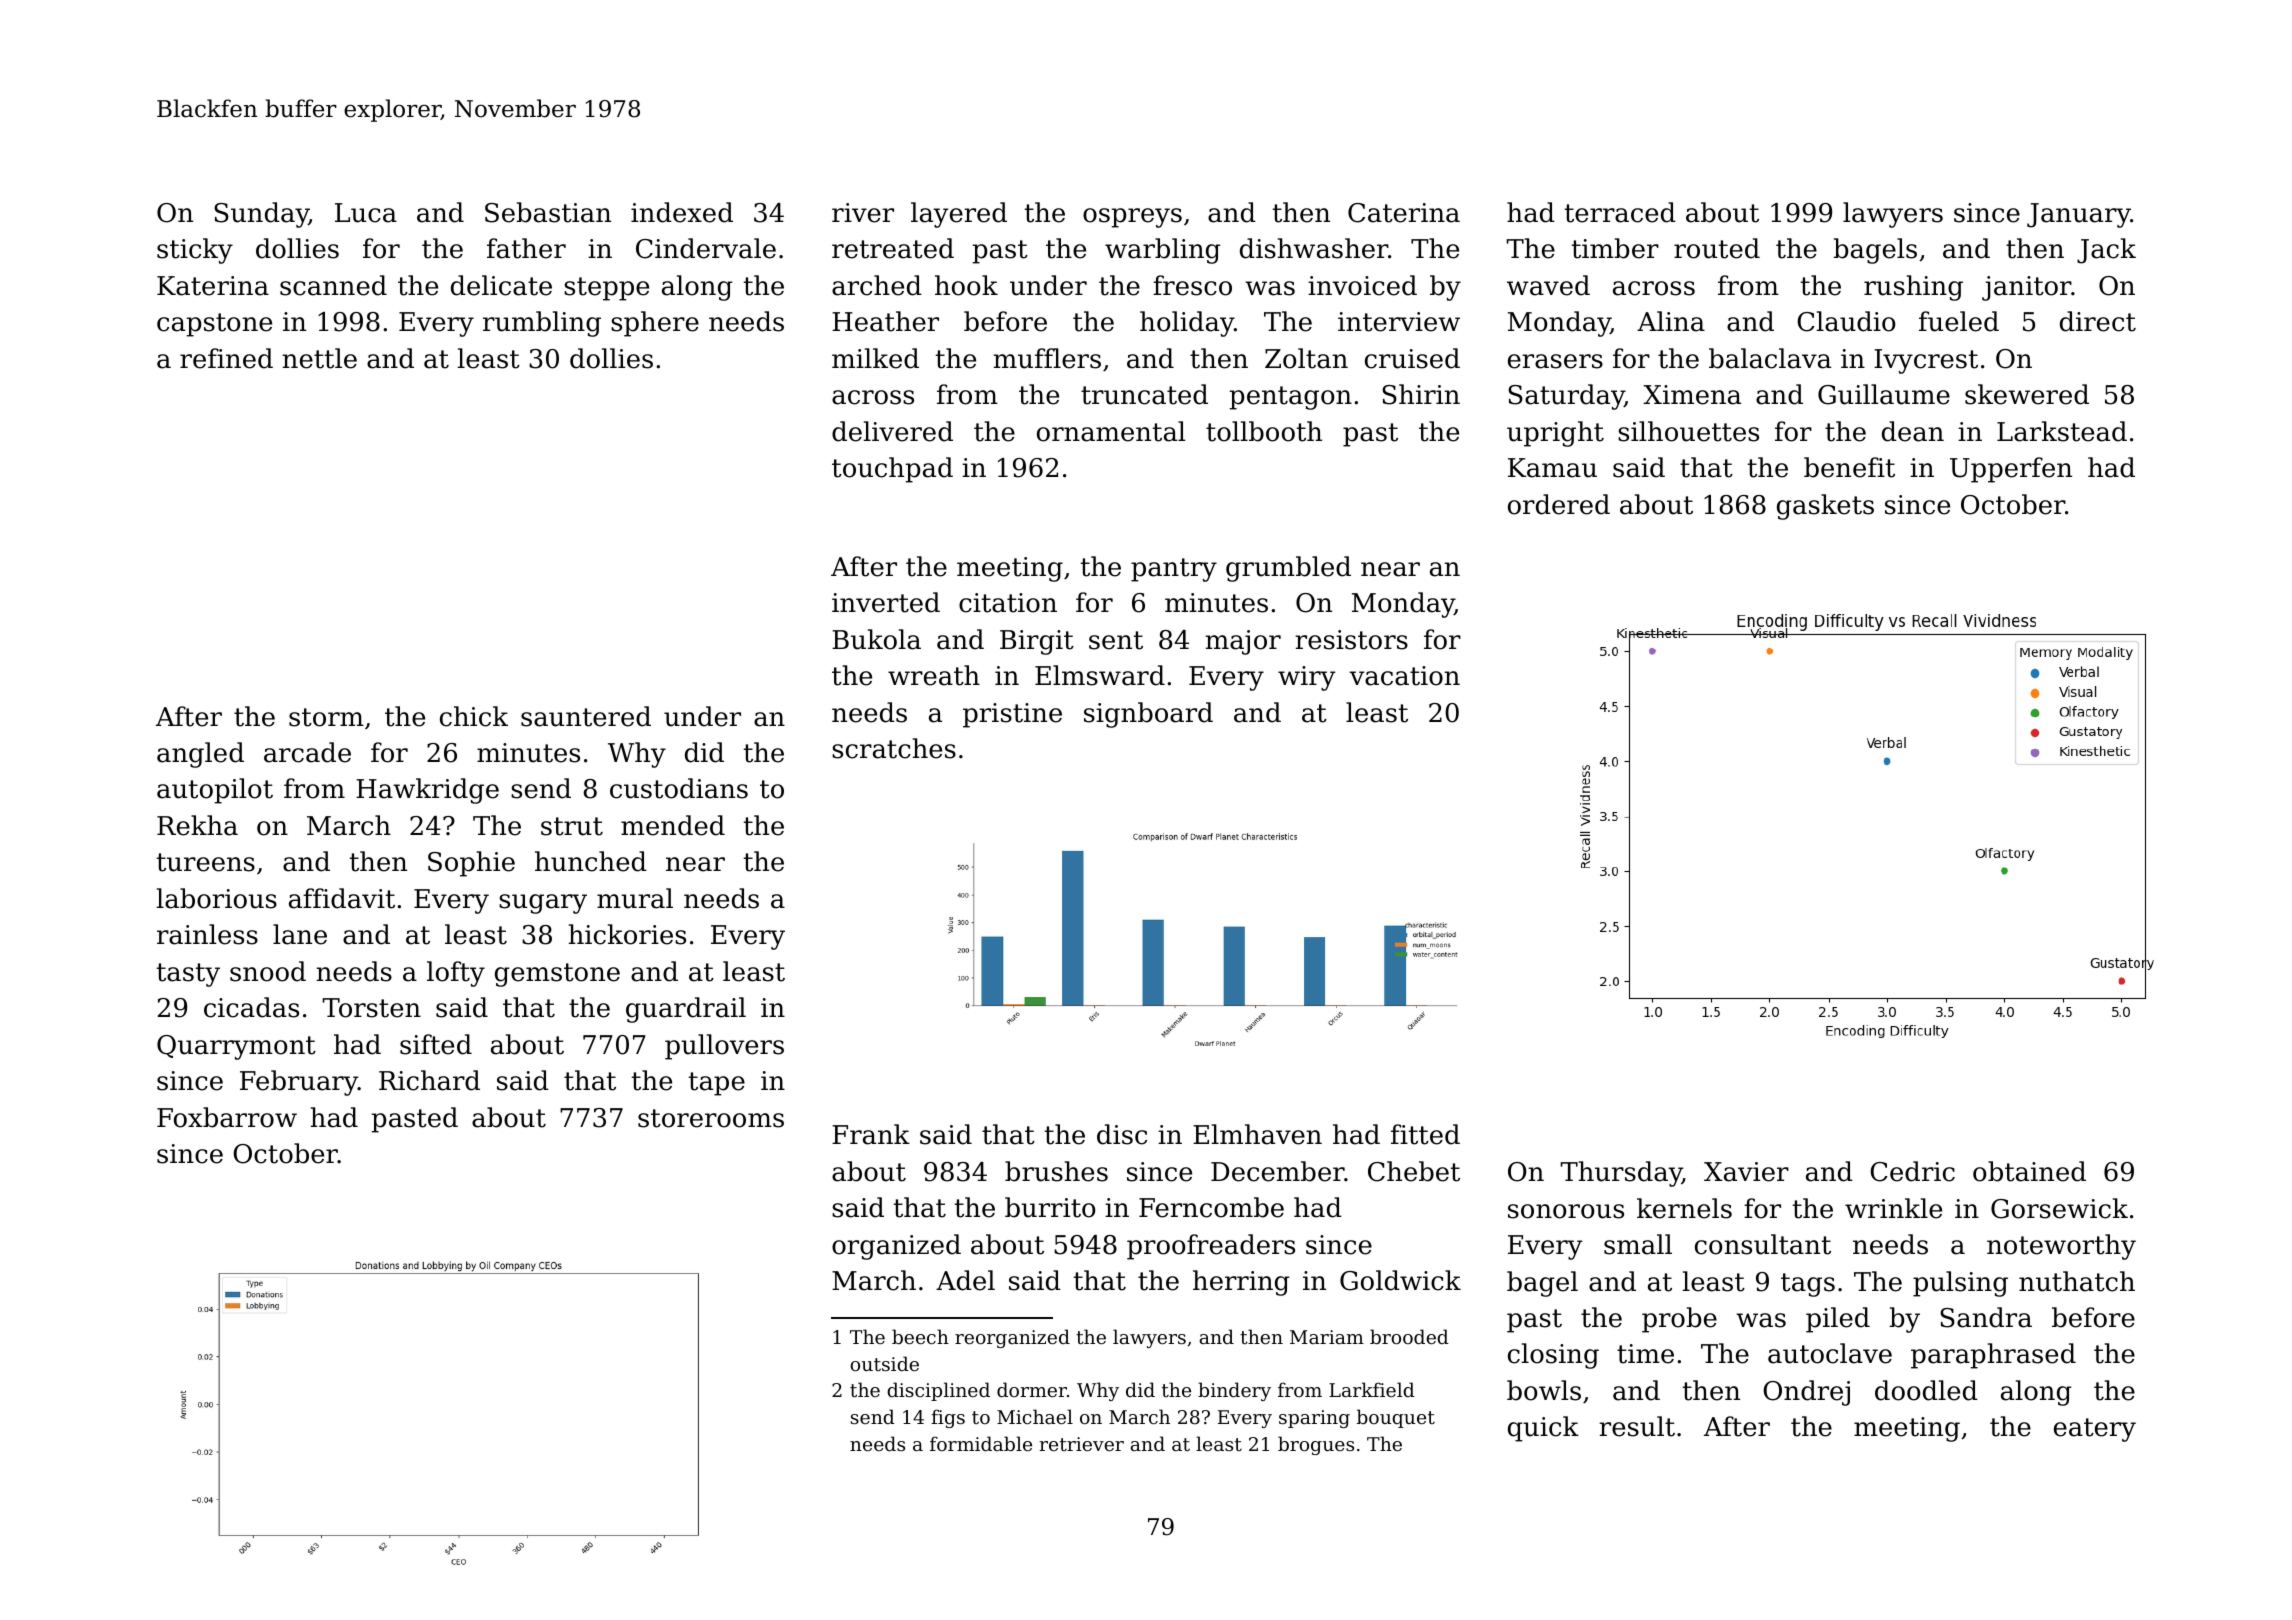  Describe the element at coordinates (572, 826) in the document. I see `strut` at that location.
